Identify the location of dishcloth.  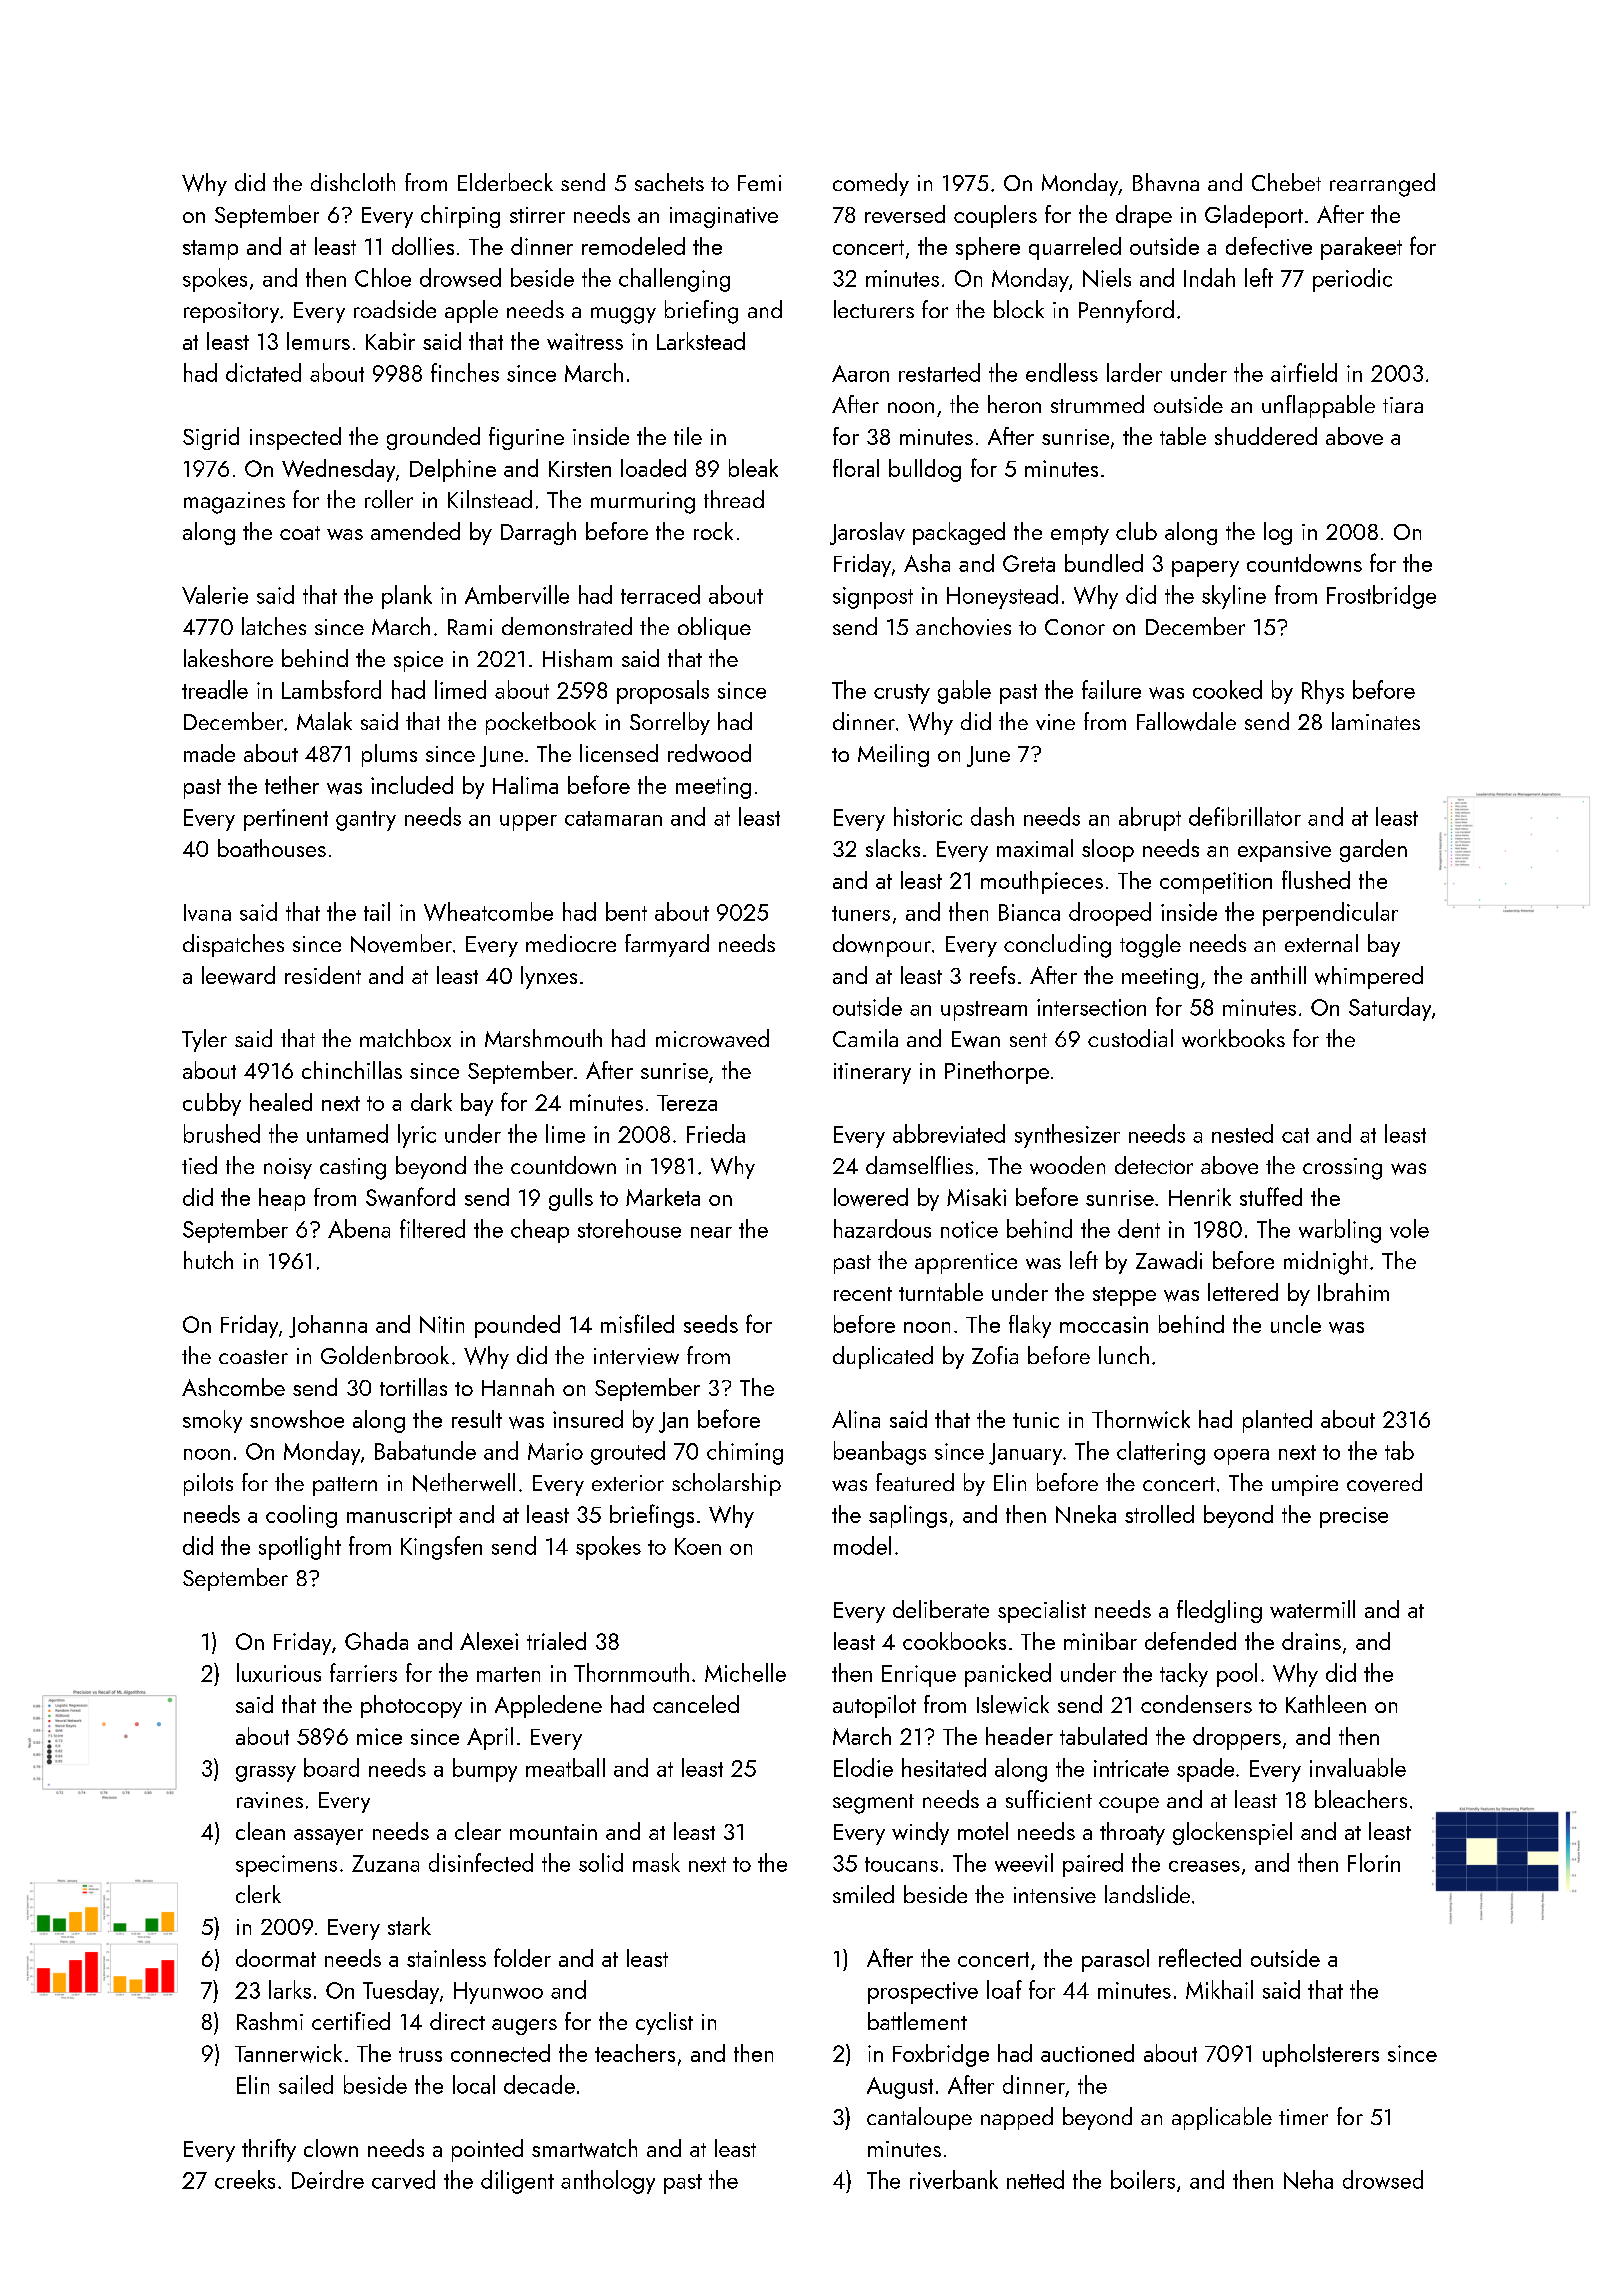
(353, 182).
